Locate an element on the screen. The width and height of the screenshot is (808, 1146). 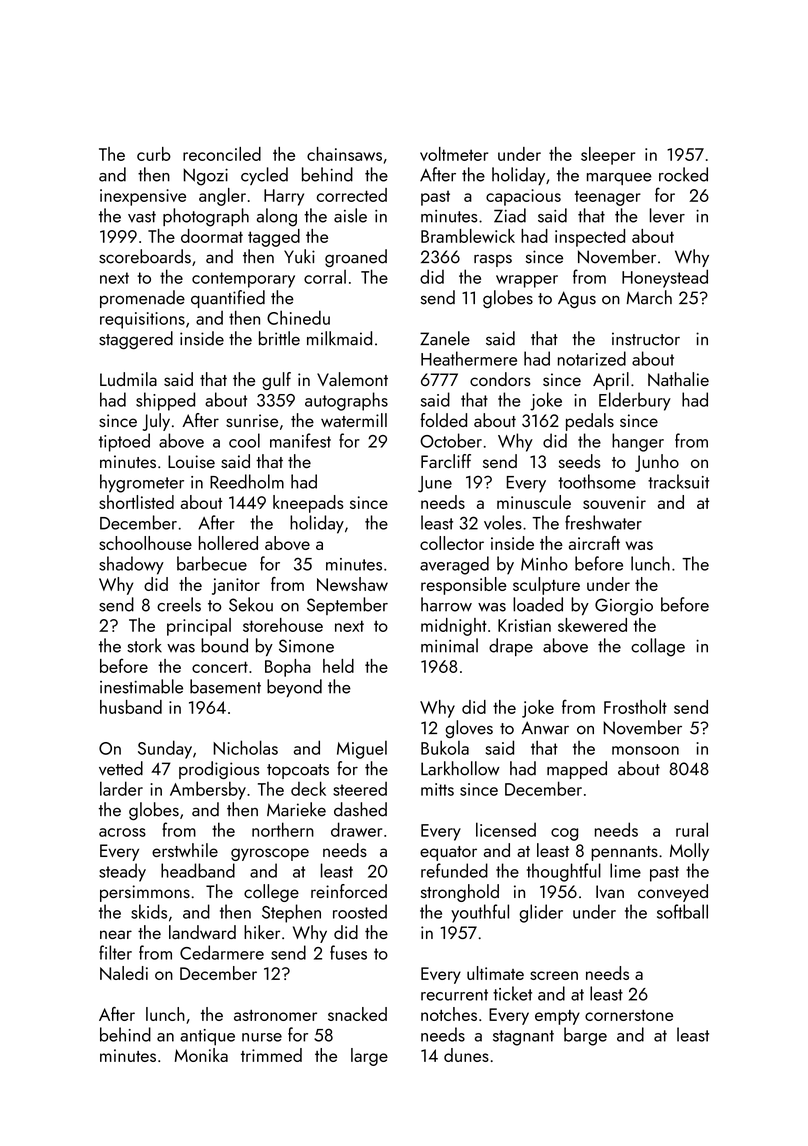
rocked is located at coordinates (683, 174).
